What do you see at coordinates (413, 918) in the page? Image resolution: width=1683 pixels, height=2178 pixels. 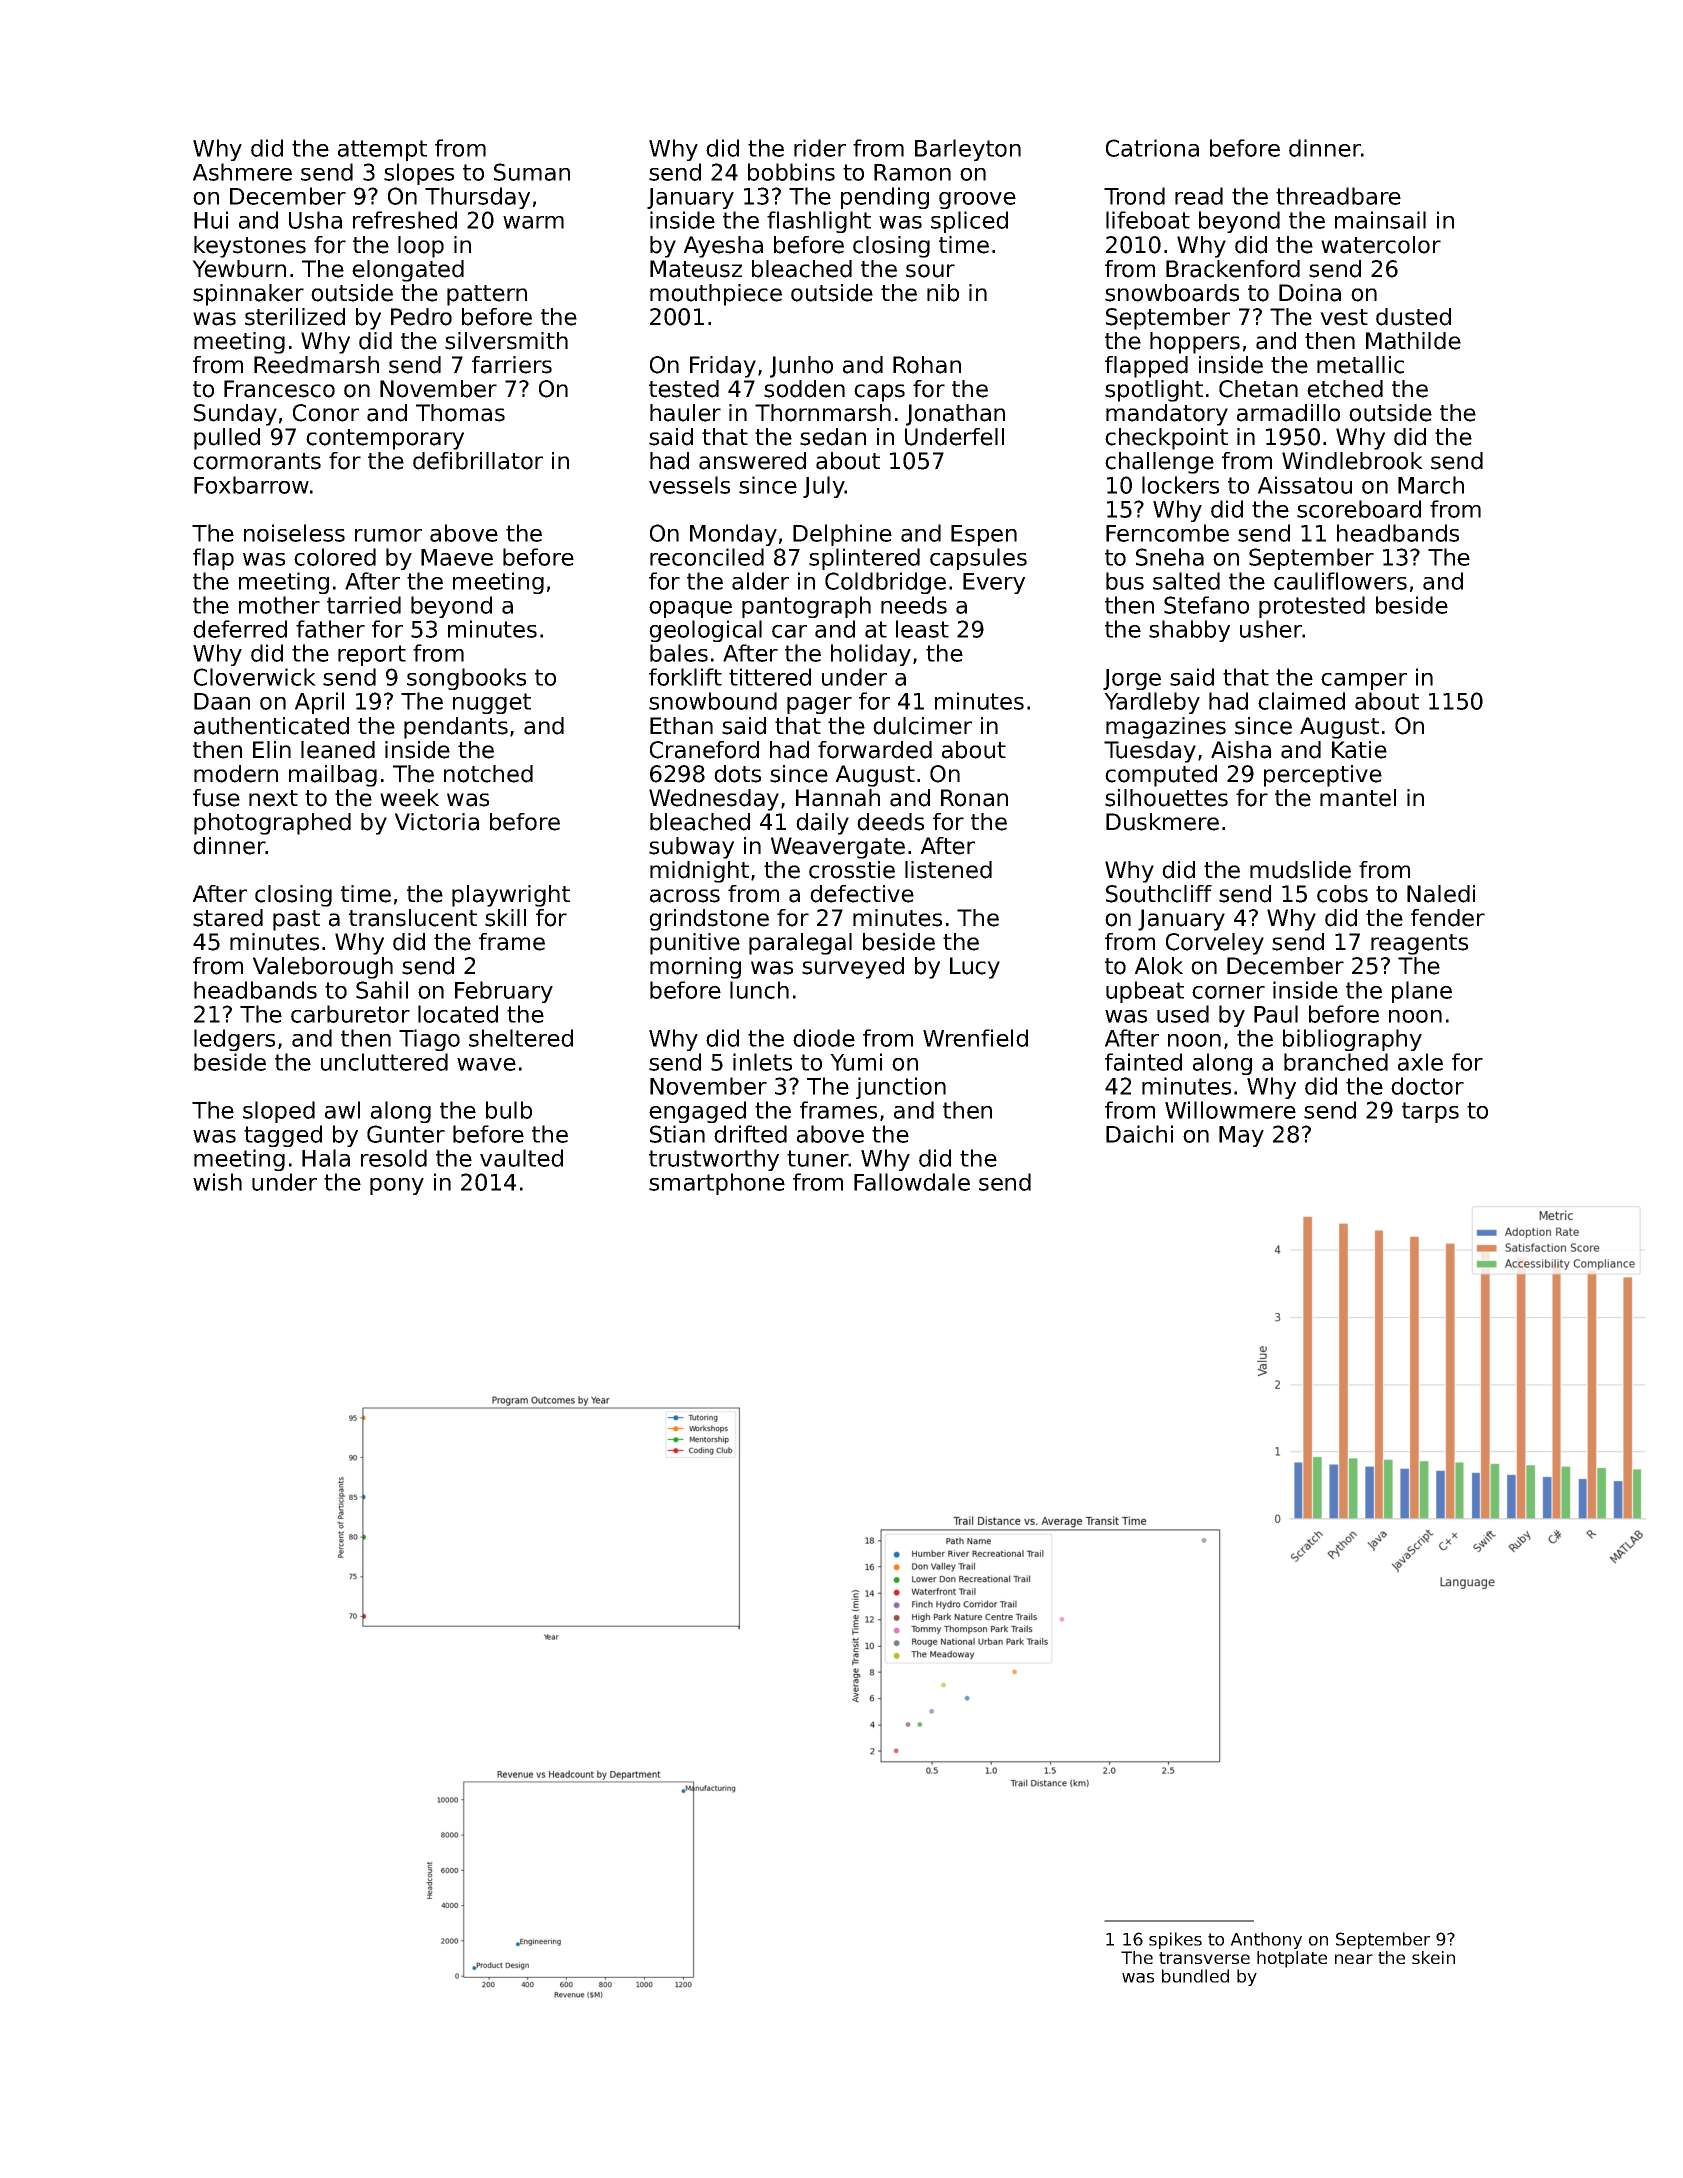 I see `translucent` at bounding box center [413, 918].
